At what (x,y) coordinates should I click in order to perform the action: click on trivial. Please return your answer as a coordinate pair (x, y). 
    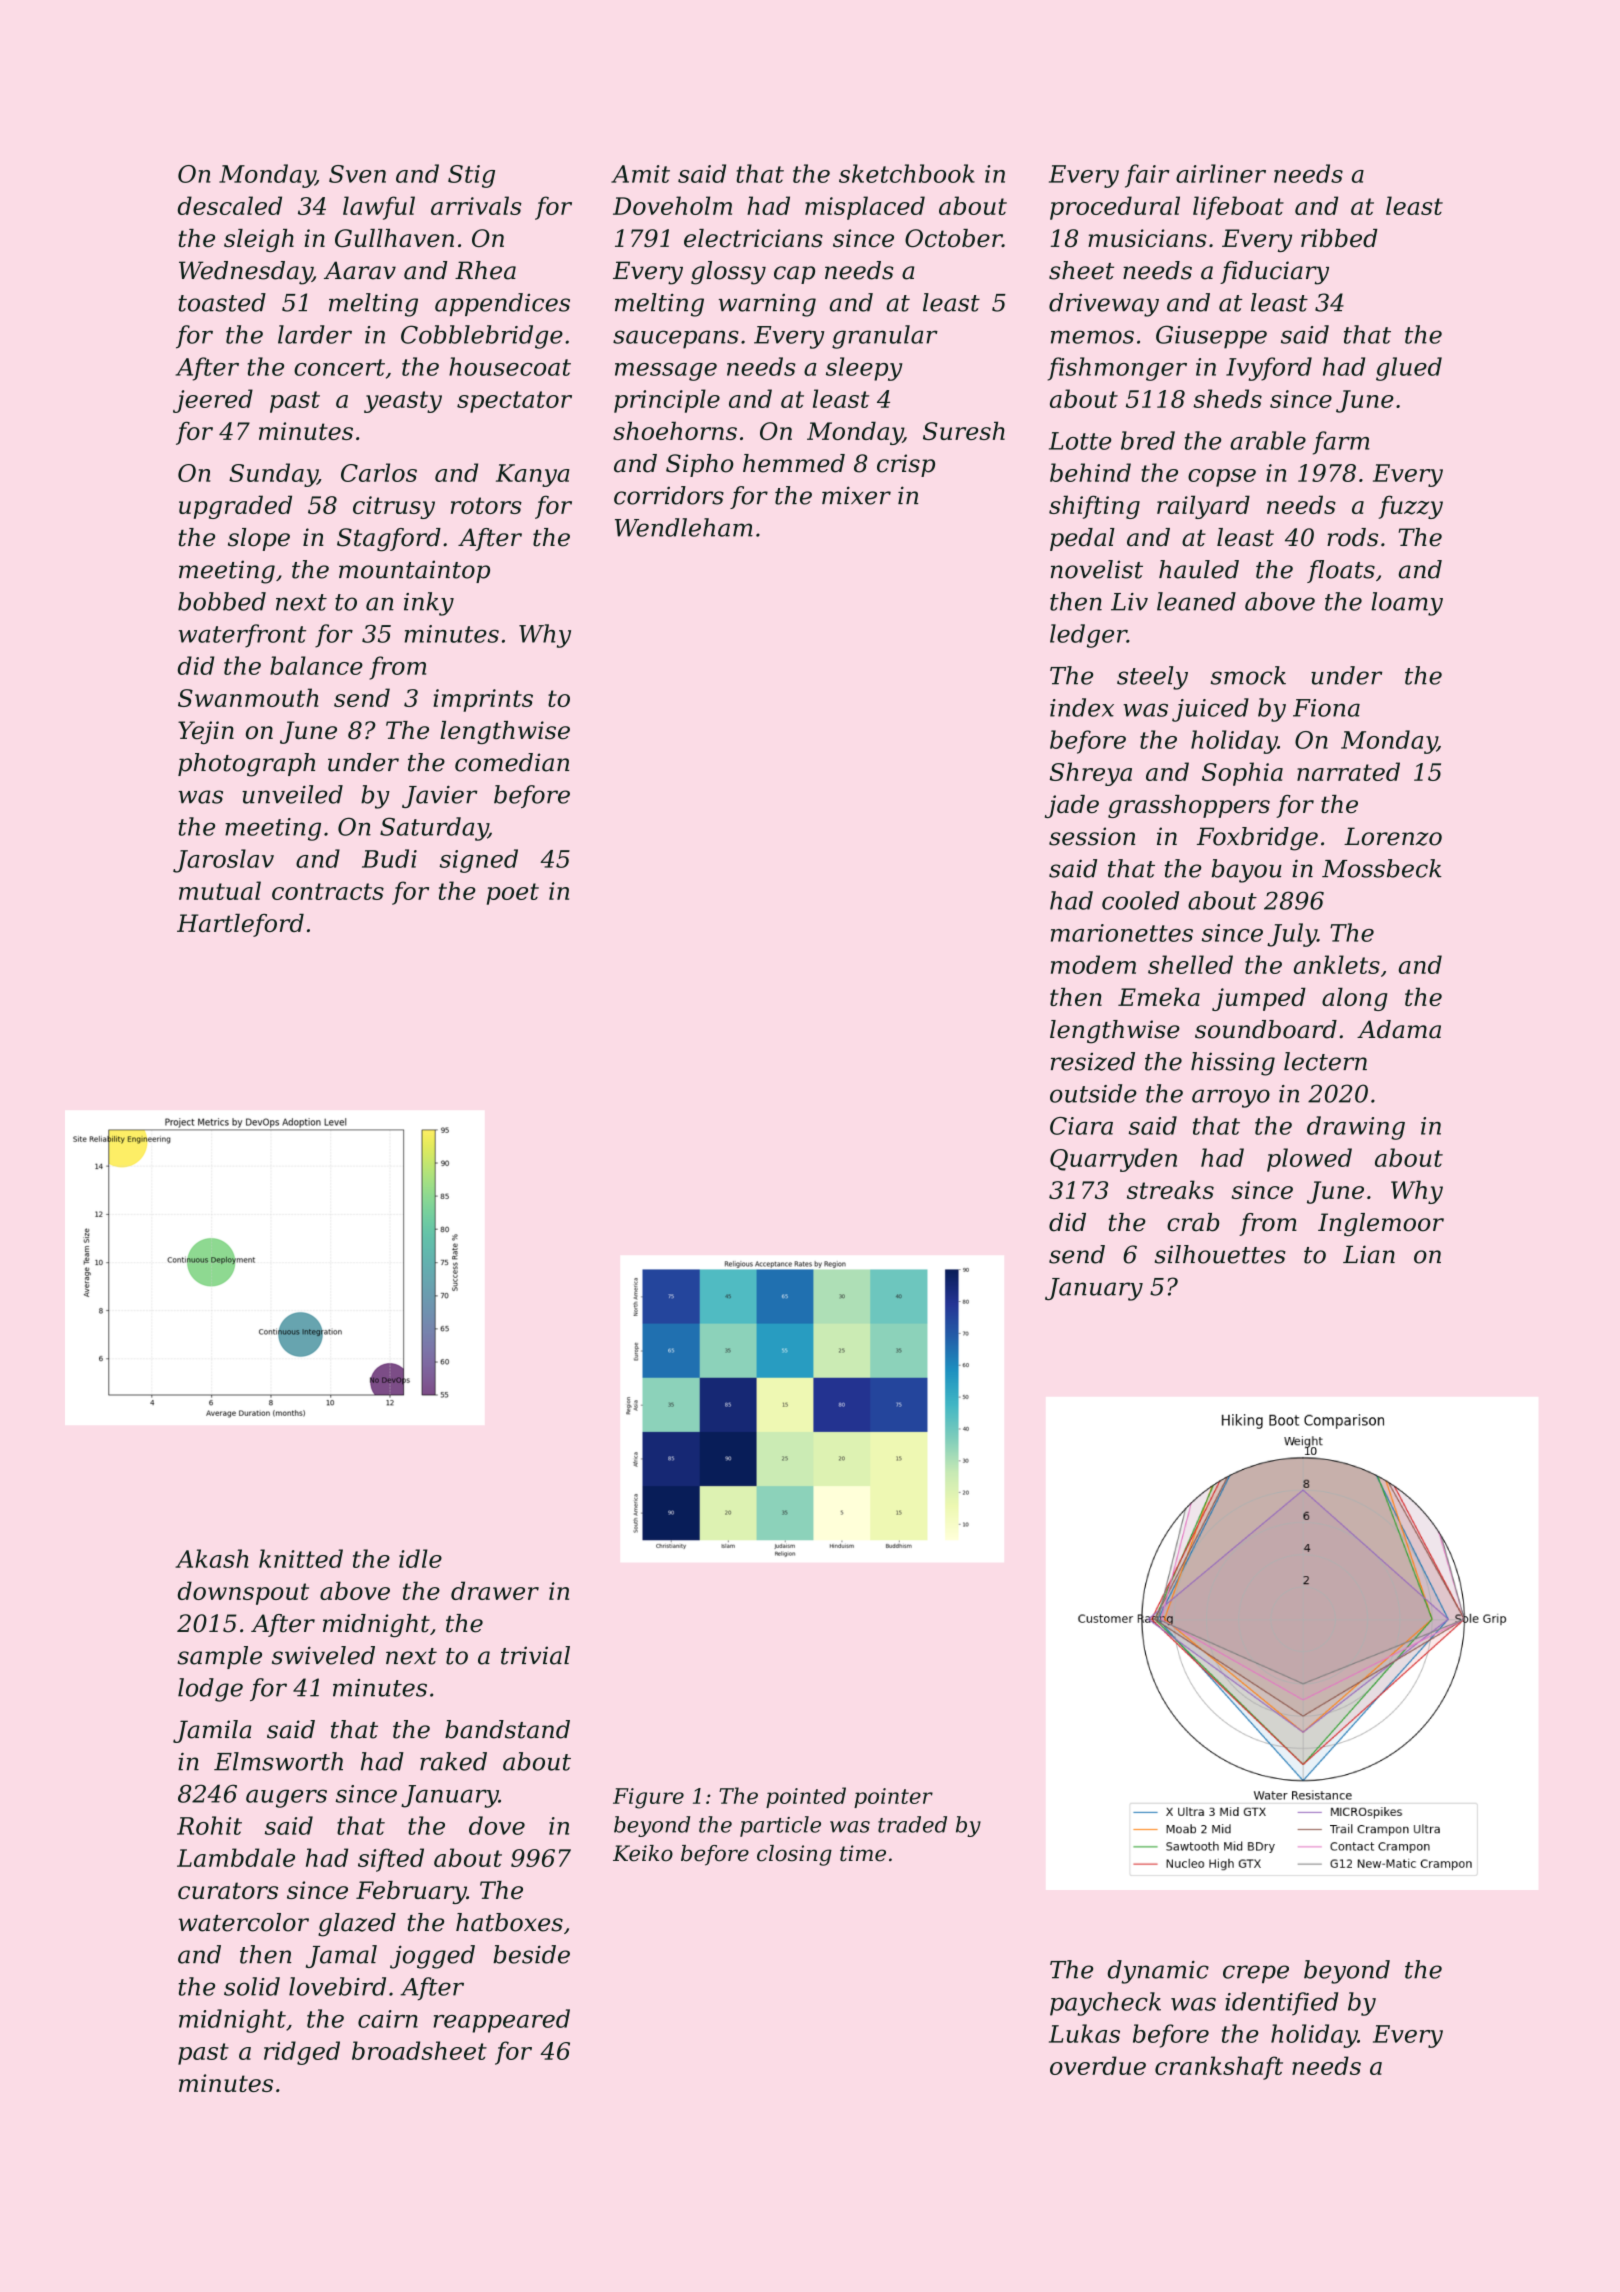
    Looking at the image, I should click on (535, 1655).
